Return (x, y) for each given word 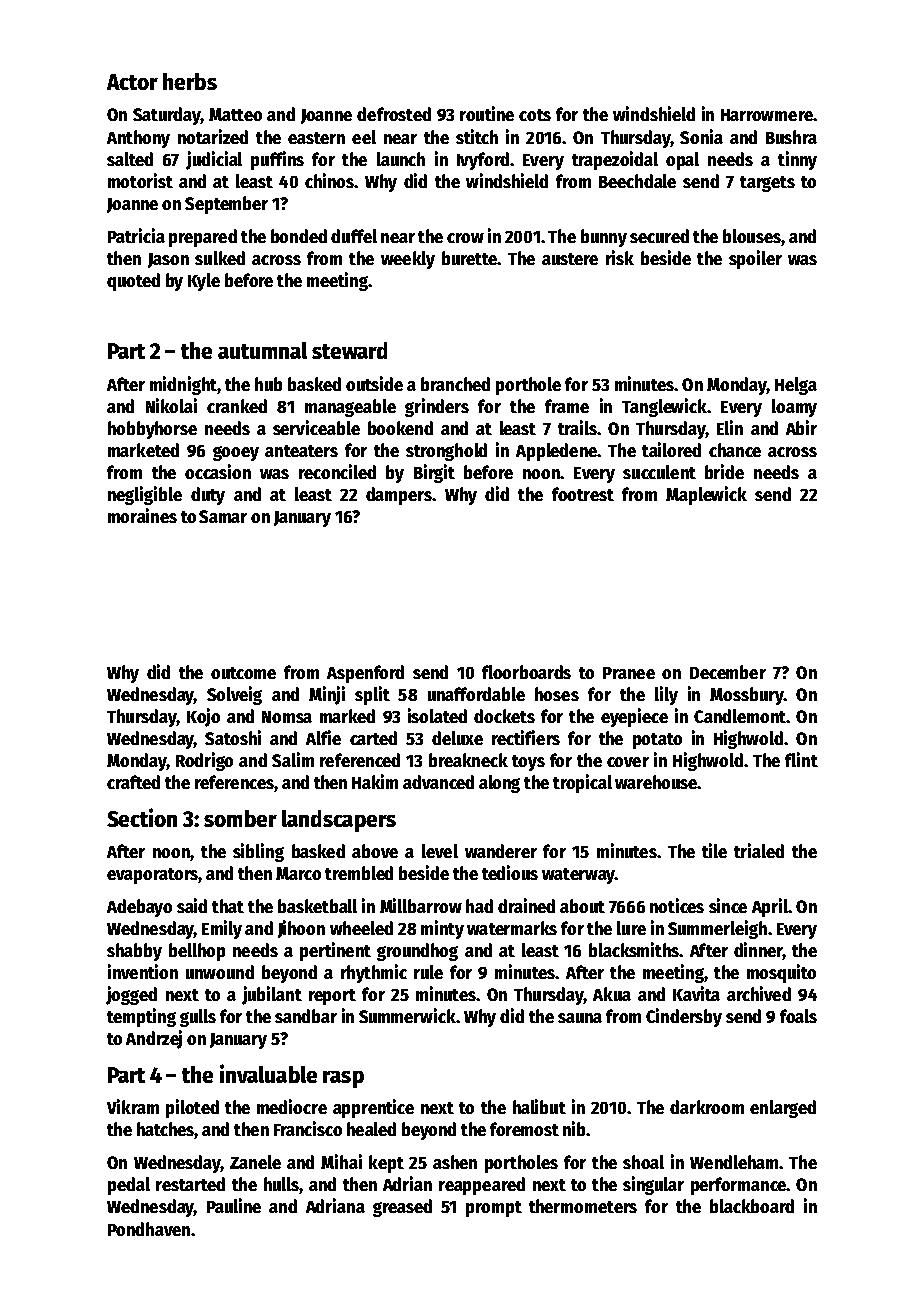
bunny (604, 238)
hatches (166, 1130)
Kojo (203, 717)
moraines (142, 515)
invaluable (268, 1073)
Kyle (204, 282)
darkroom (707, 1107)
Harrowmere (767, 115)
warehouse (656, 782)
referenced (360, 760)
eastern (316, 138)
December (728, 672)
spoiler (755, 259)
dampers (399, 496)
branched (455, 384)
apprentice (373, 1108)
